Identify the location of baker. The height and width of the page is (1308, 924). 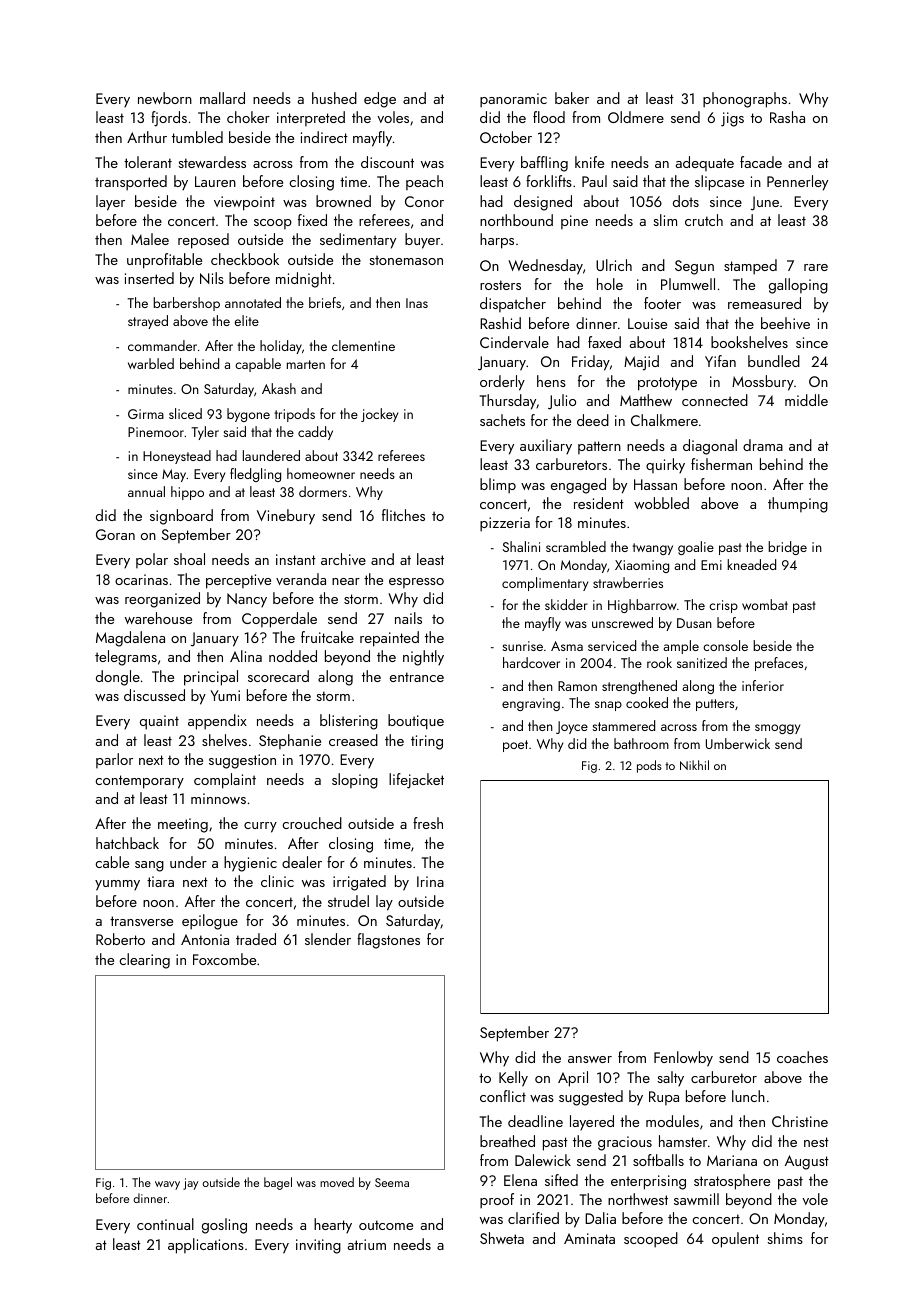
(572, 98).
